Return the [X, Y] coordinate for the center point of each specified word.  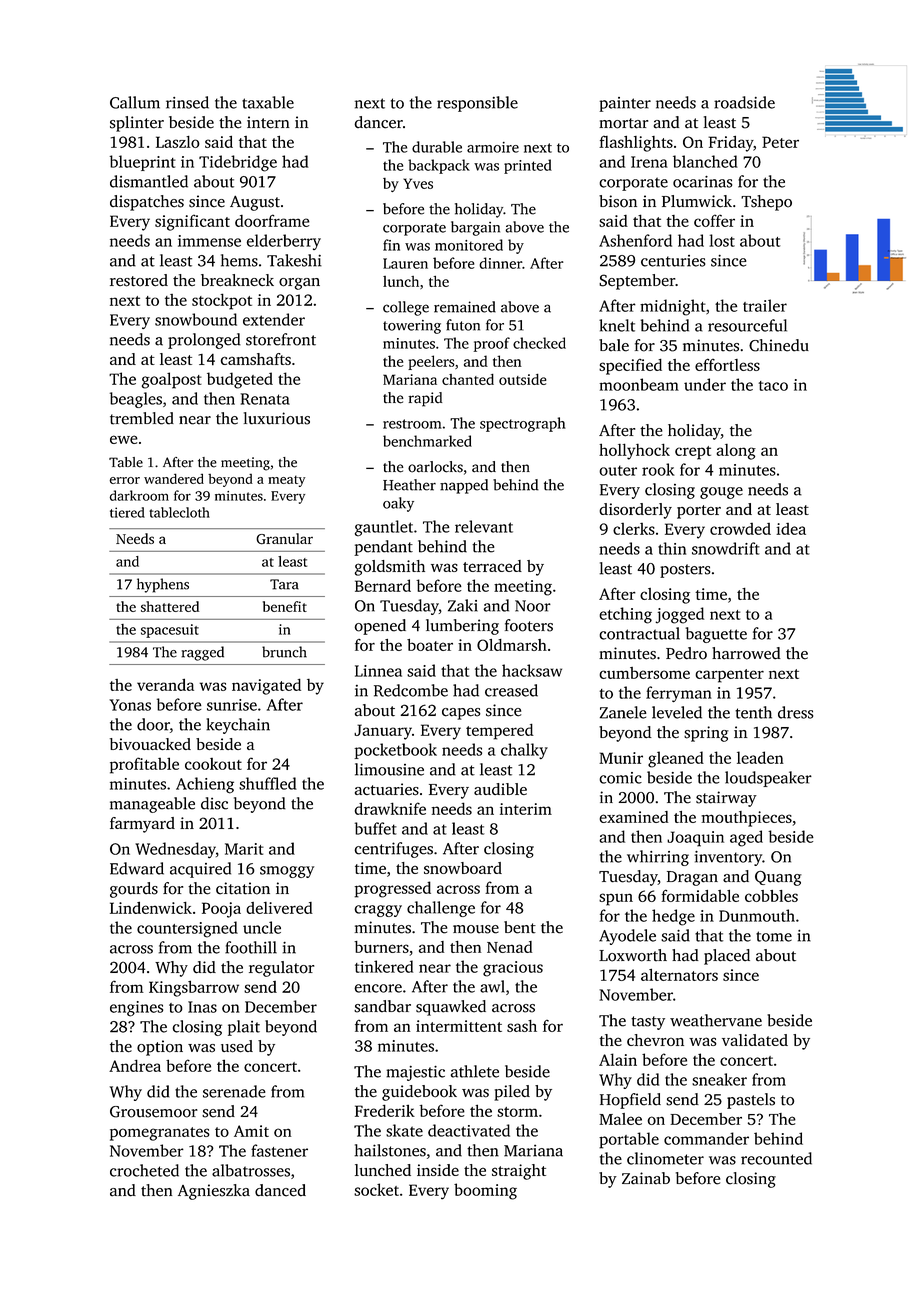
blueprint [143, 163]
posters [685, 571]
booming [485, 1191]
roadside [744, 102]
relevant [484, 526]
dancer [378, 122]
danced [280, 1190]
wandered [174, 478]
